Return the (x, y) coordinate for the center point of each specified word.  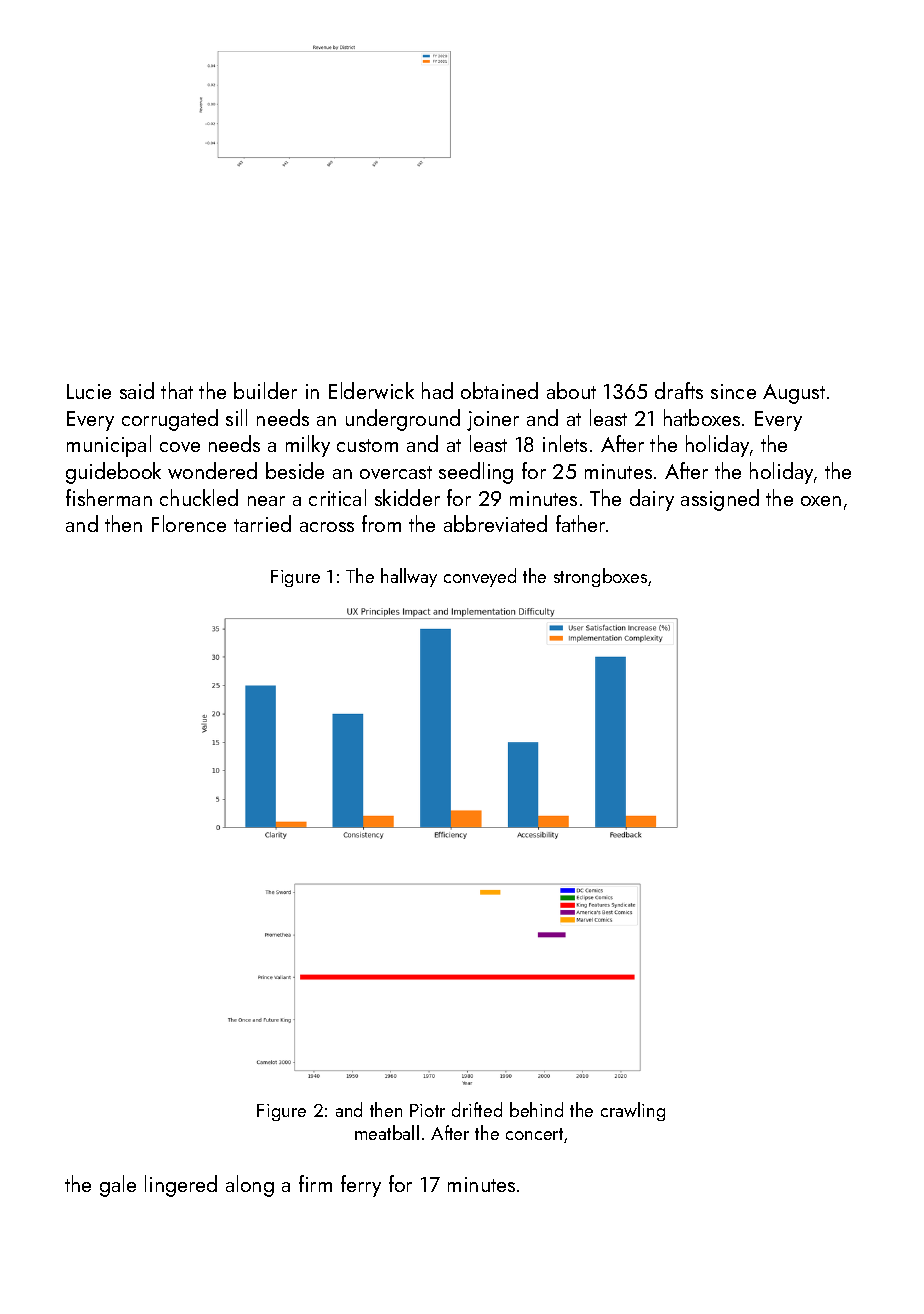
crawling (633, 1111)
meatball (387, 1132)
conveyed (480, 577)
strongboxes (600, 577)
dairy (652, 500)
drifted (477, 1109)
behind (536, 1109)
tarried (262, 523)
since (733, 391)
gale (118, 1186)
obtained (499, 390)
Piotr (427, 1110)
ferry (361, 1186)
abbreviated (495, 523)
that (177, 390)
